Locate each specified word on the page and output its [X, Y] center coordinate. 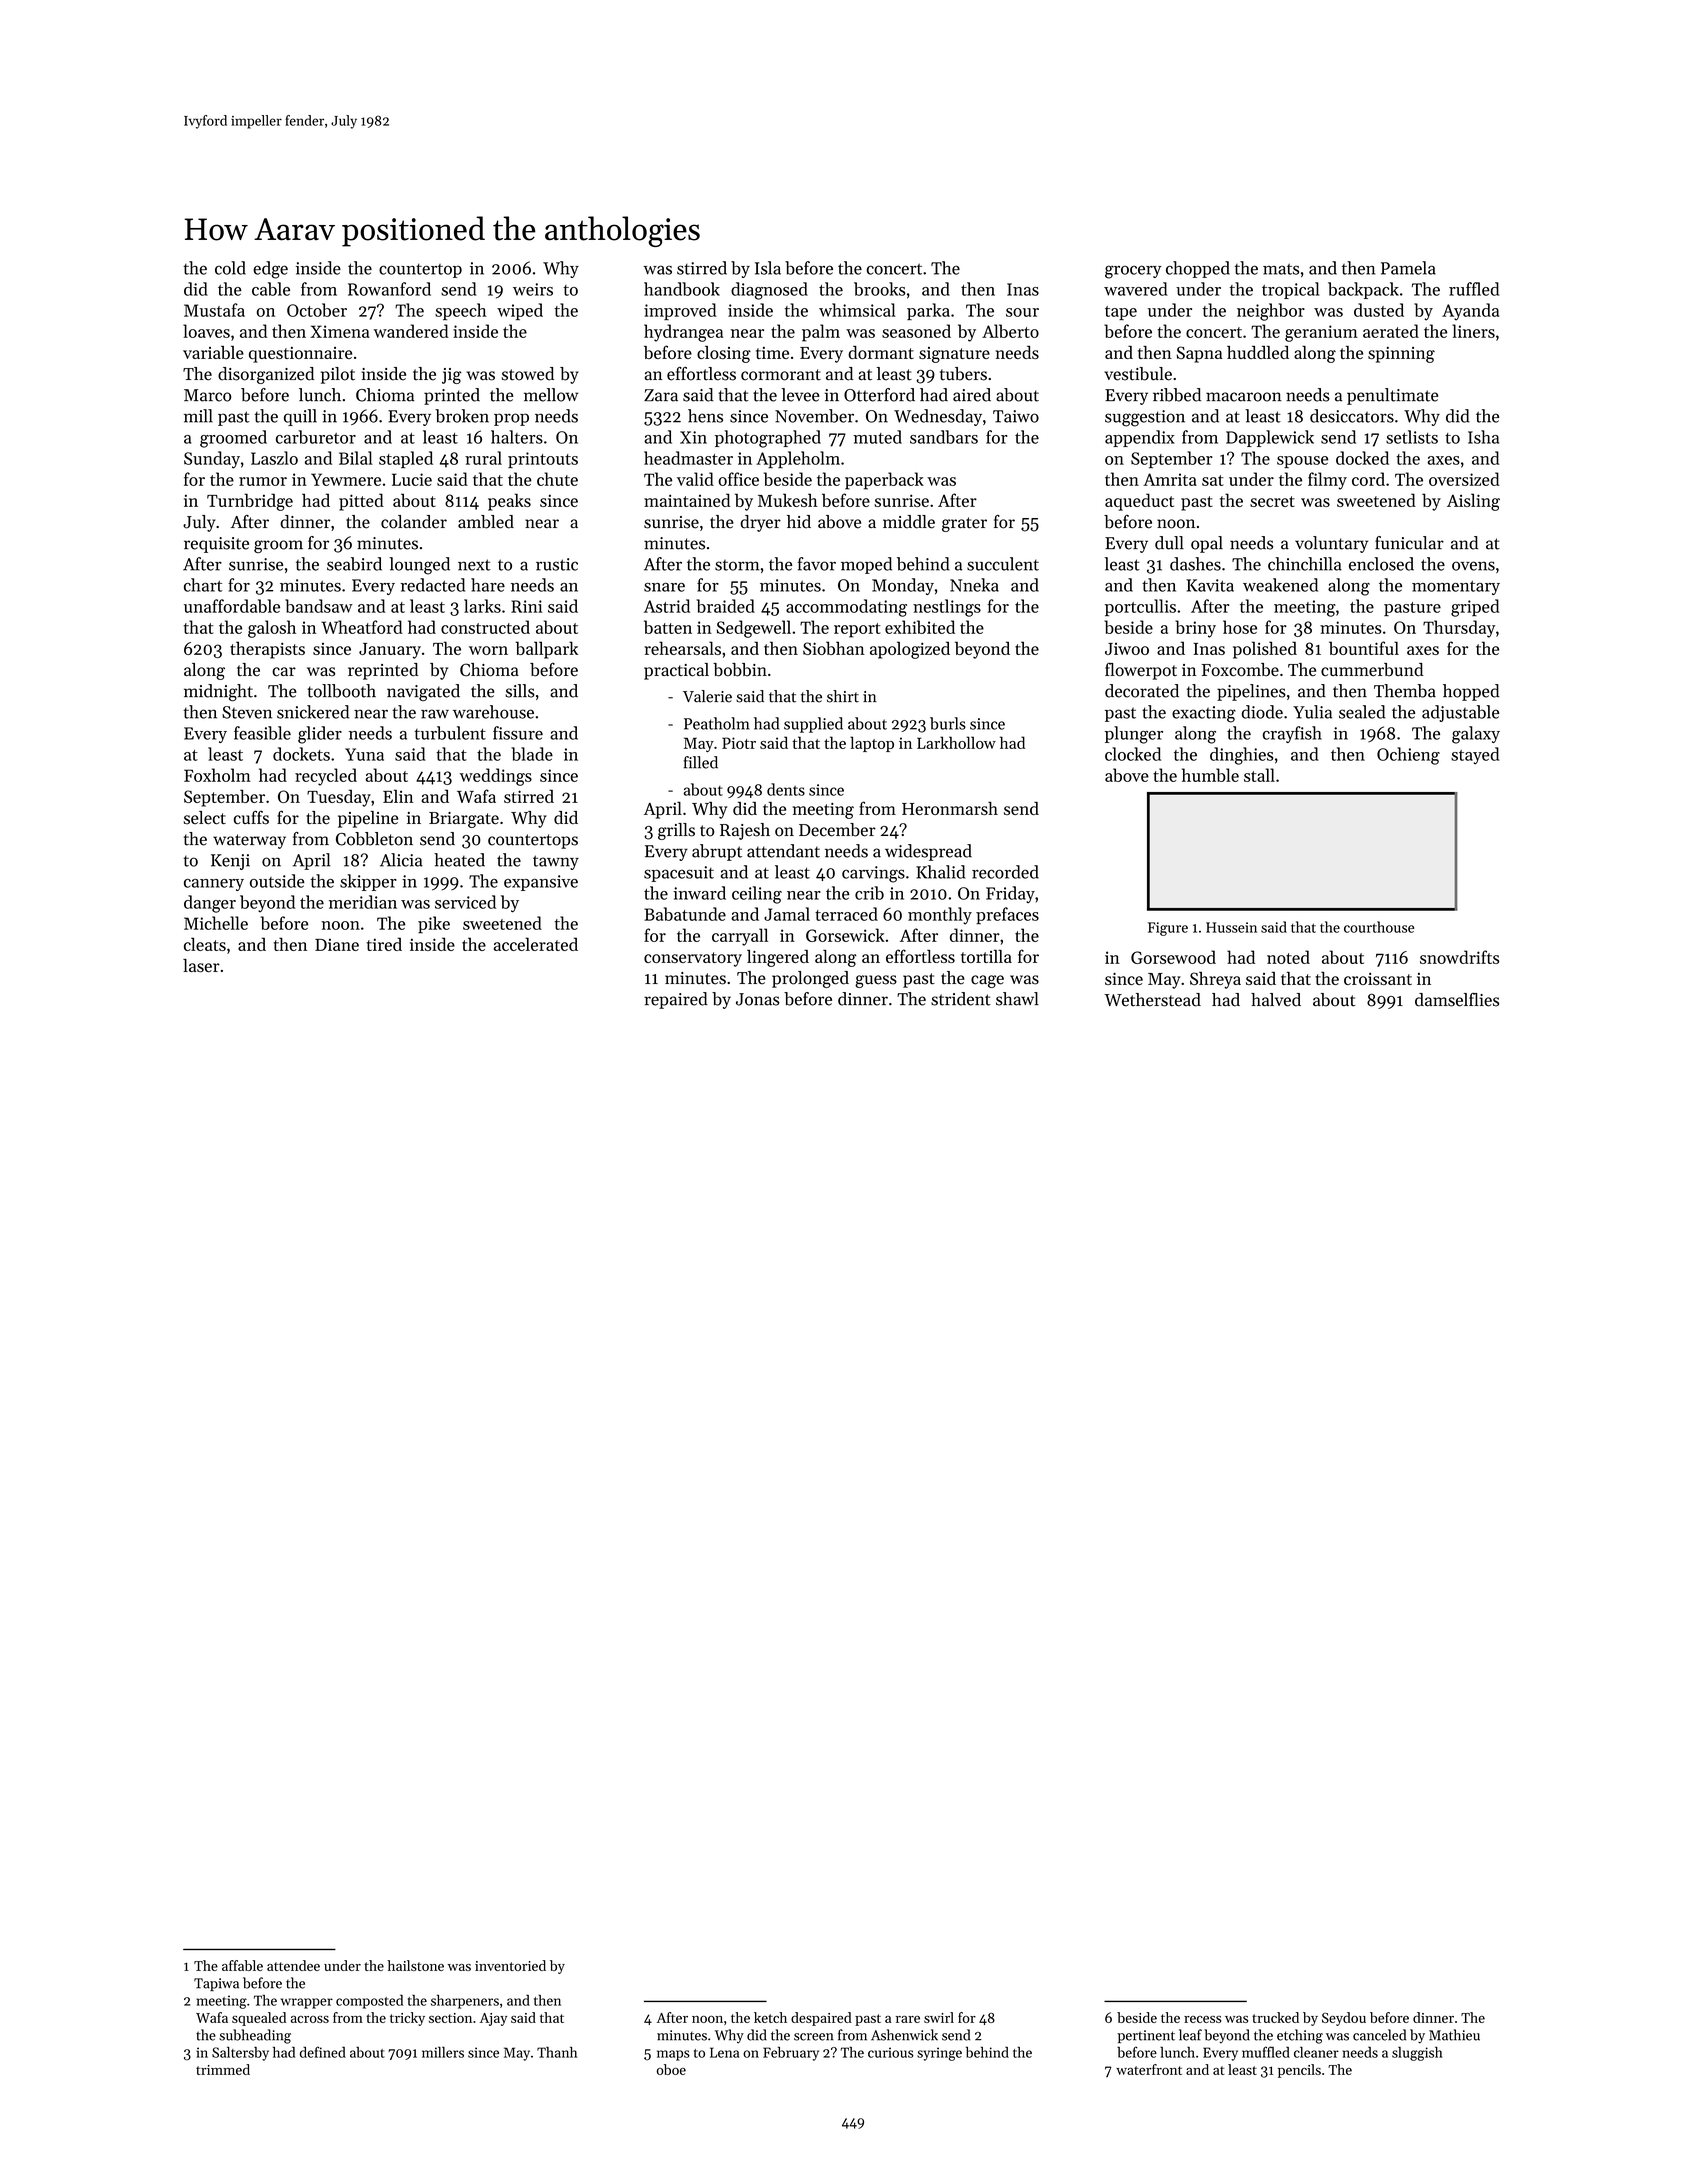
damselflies [1457, 1000]
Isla [768, 268]
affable [242, 1965]
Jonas [757, 999]
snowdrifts [1459, 957]
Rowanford [389, 289]
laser [201, 966]
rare [908, 2019]
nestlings [947, 608]
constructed [485, 627]
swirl [939, 2017]
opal [1207, 544]
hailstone [415, 1965]
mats [1281, 269]
